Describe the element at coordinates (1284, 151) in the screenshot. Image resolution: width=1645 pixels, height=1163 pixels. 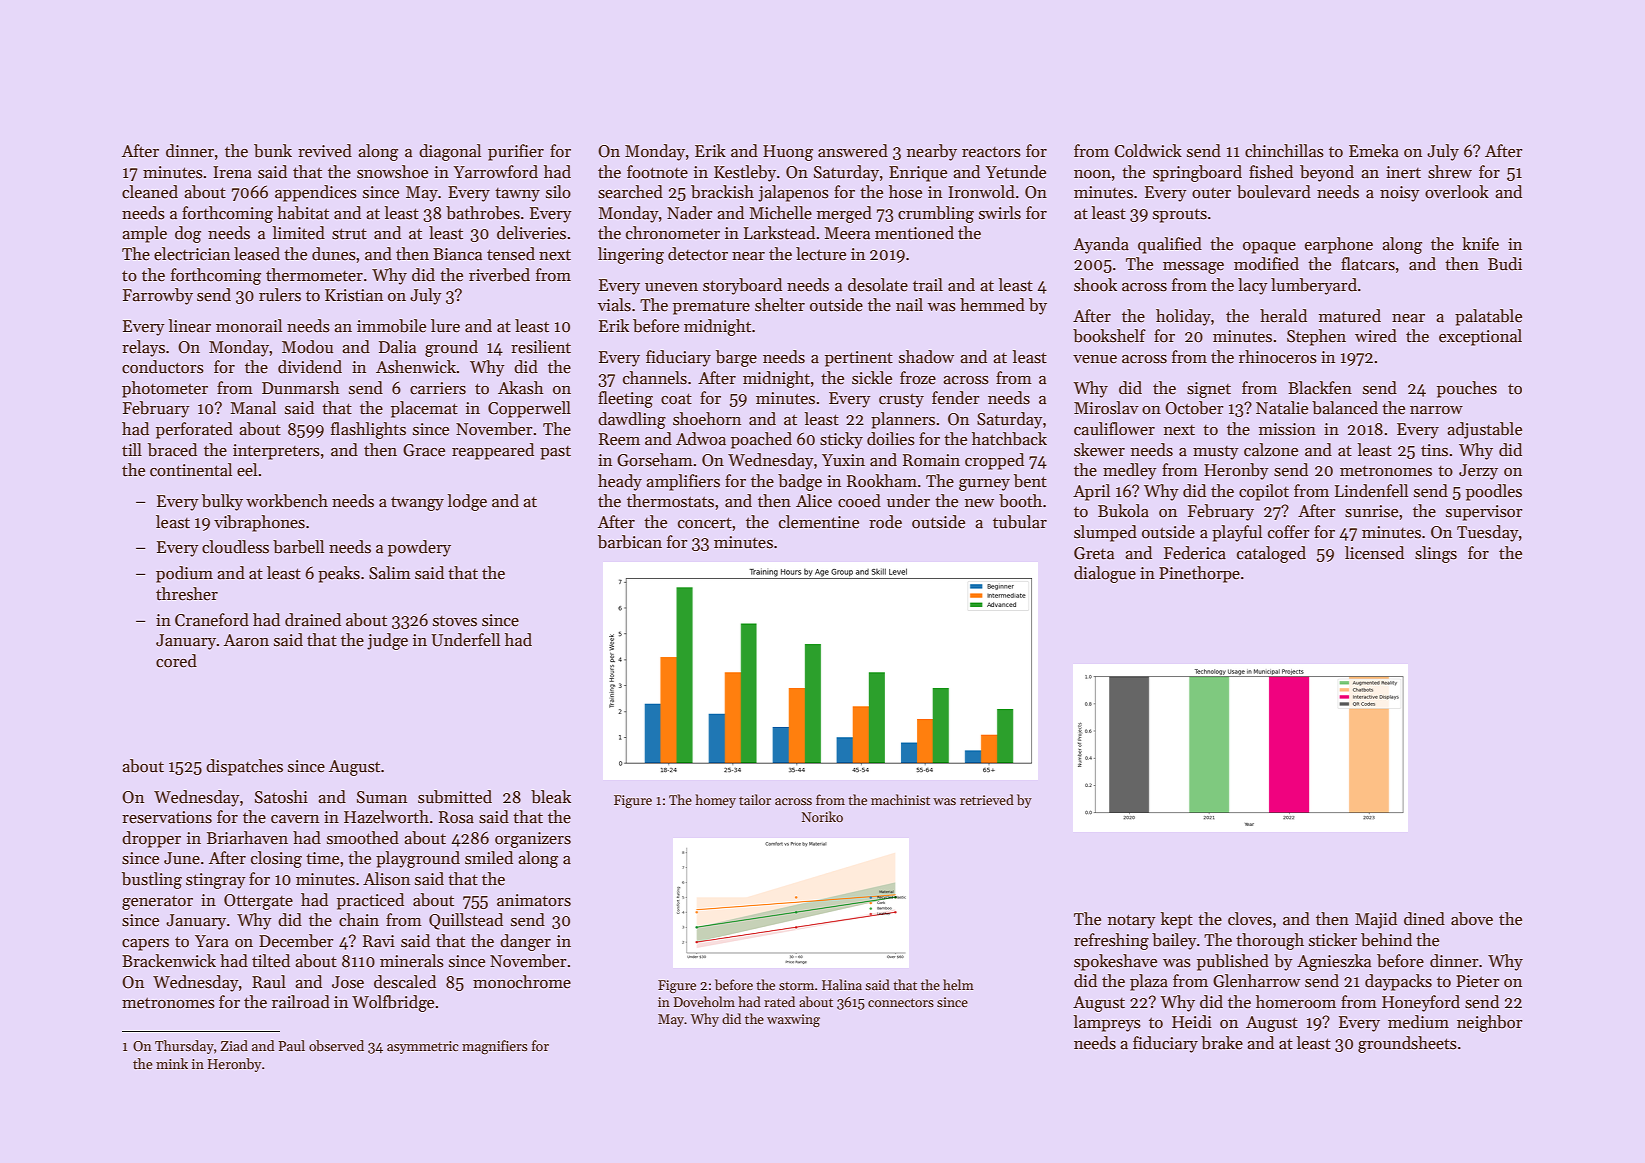
I see `chinchillas` at that location.
